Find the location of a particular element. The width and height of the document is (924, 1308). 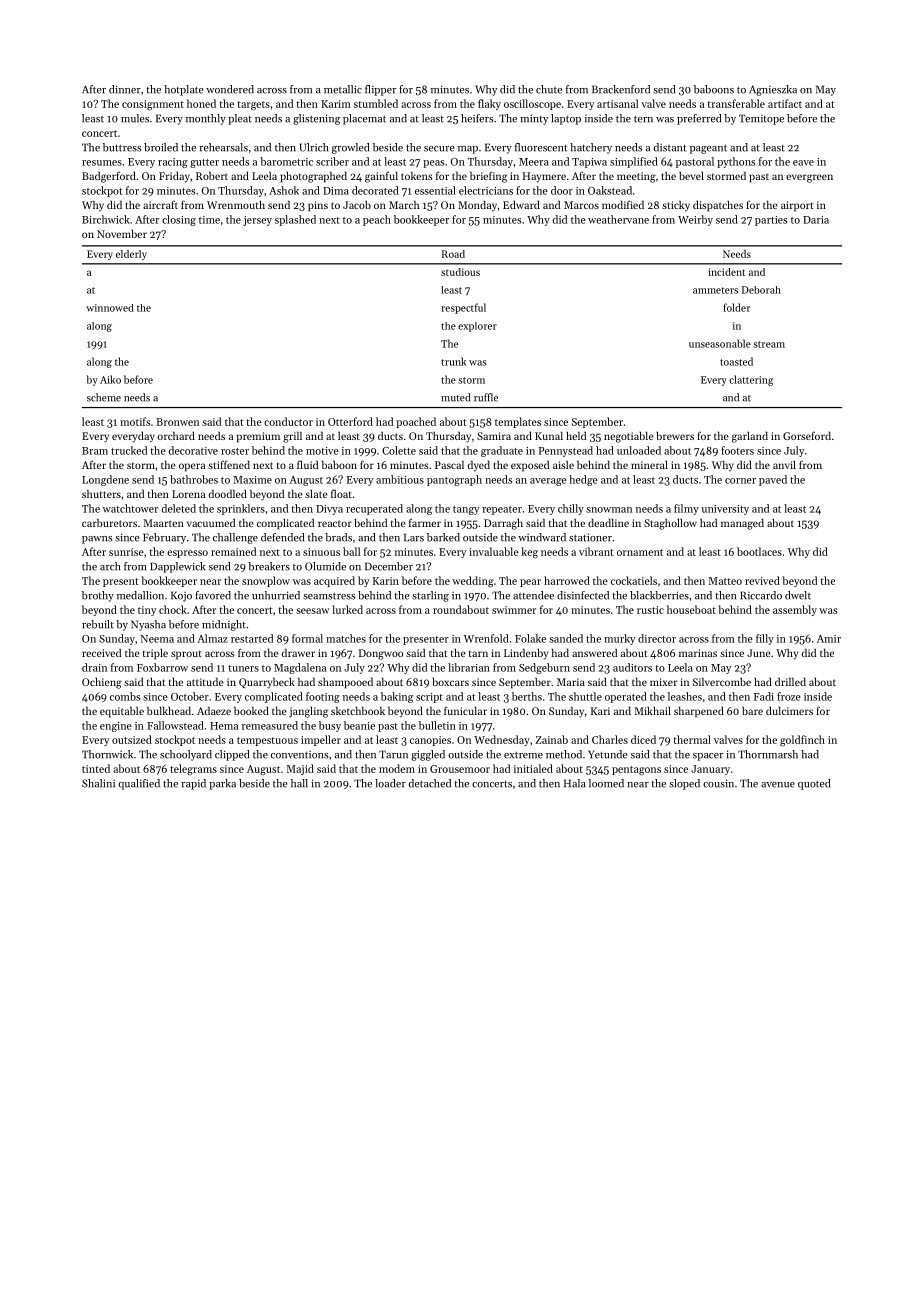

pageant is located at coordinates (708, 149).
